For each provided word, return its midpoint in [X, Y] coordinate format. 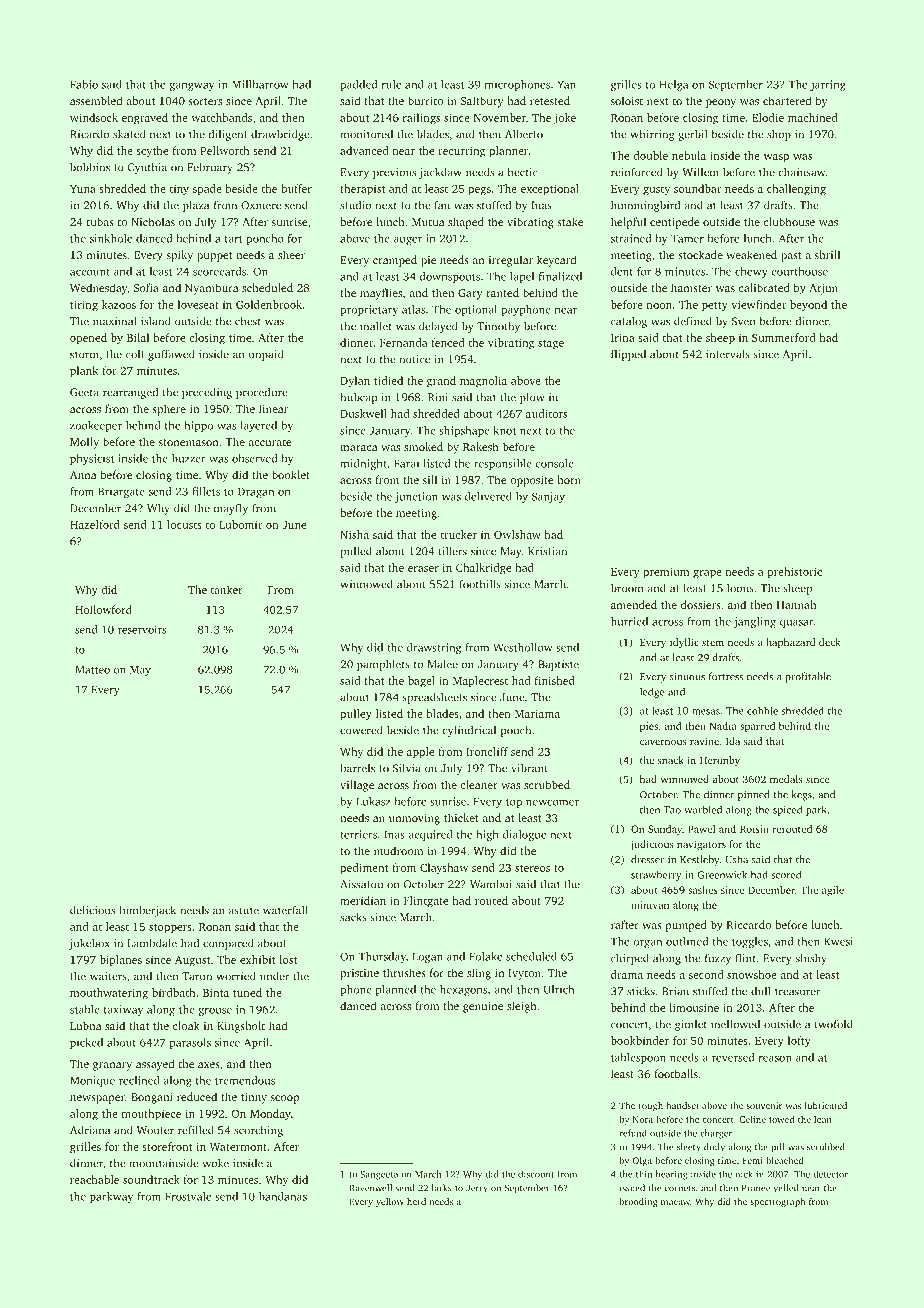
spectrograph [777, 1202]
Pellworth [224, 150]
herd [416, 1201]
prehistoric [795, 573]
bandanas [283, 1196]
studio [355, 205]
